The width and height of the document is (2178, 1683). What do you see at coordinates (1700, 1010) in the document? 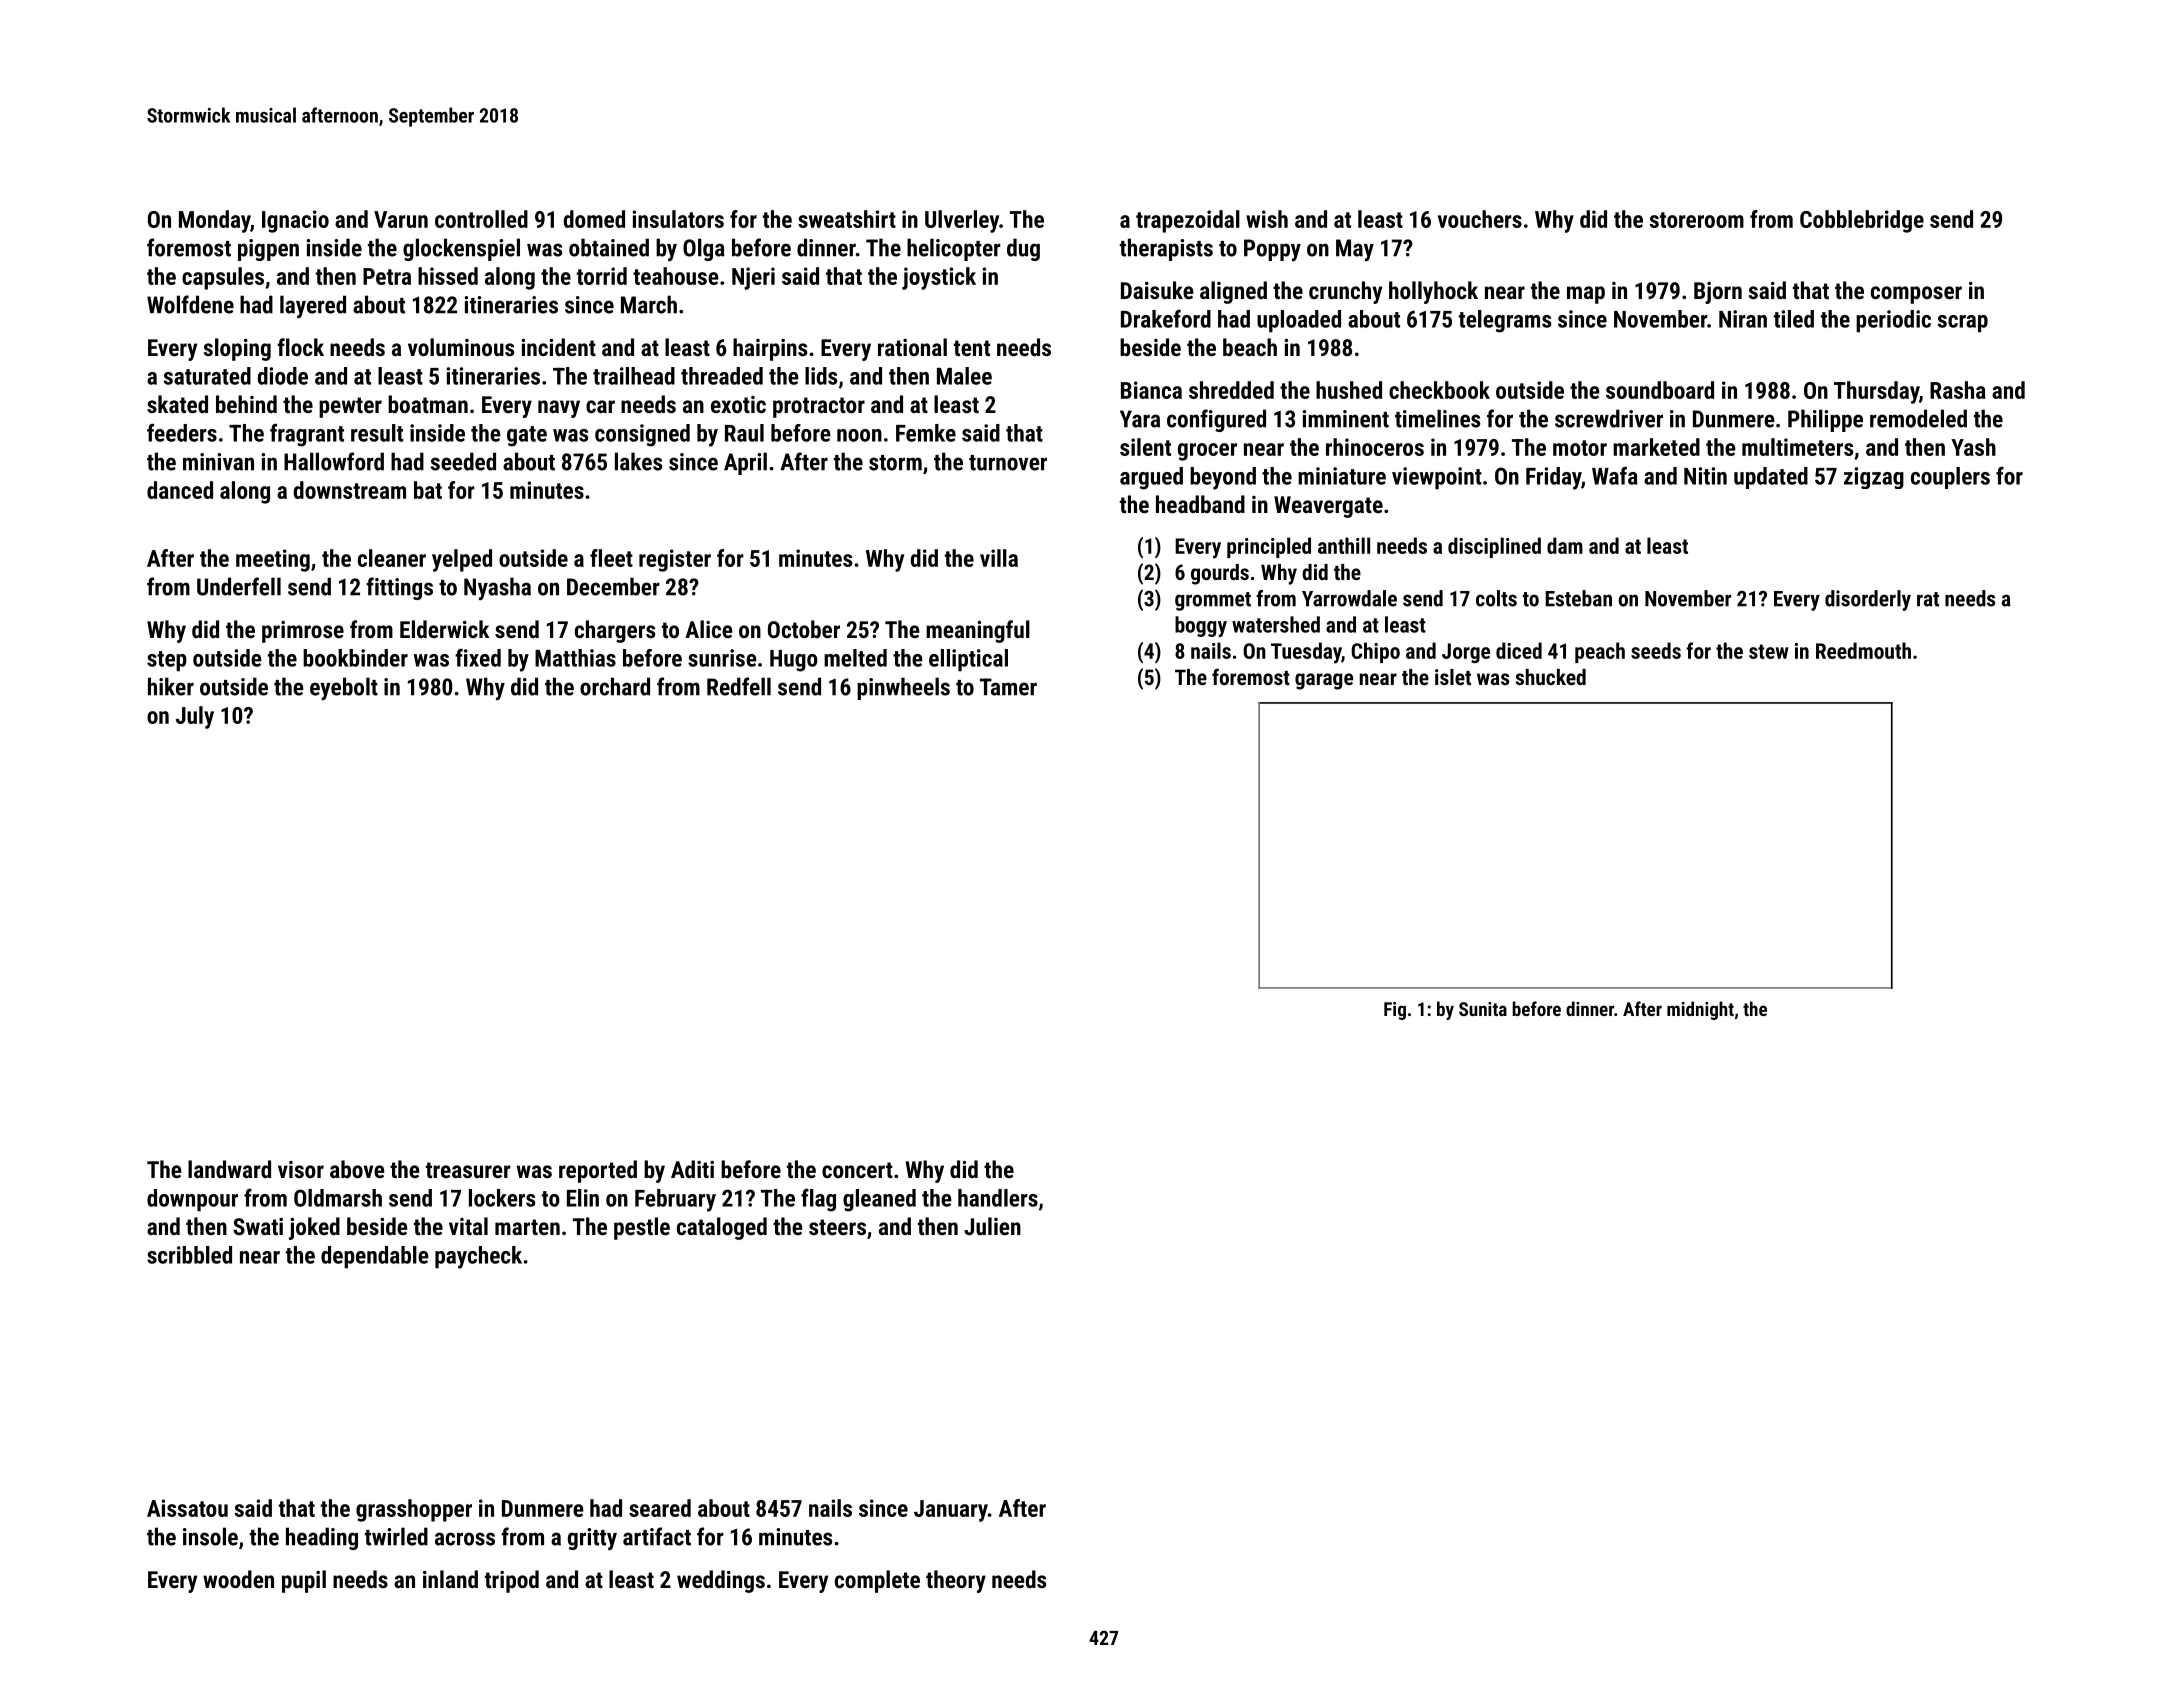
I see `midnight` at bounding box center [1700, 1010].
